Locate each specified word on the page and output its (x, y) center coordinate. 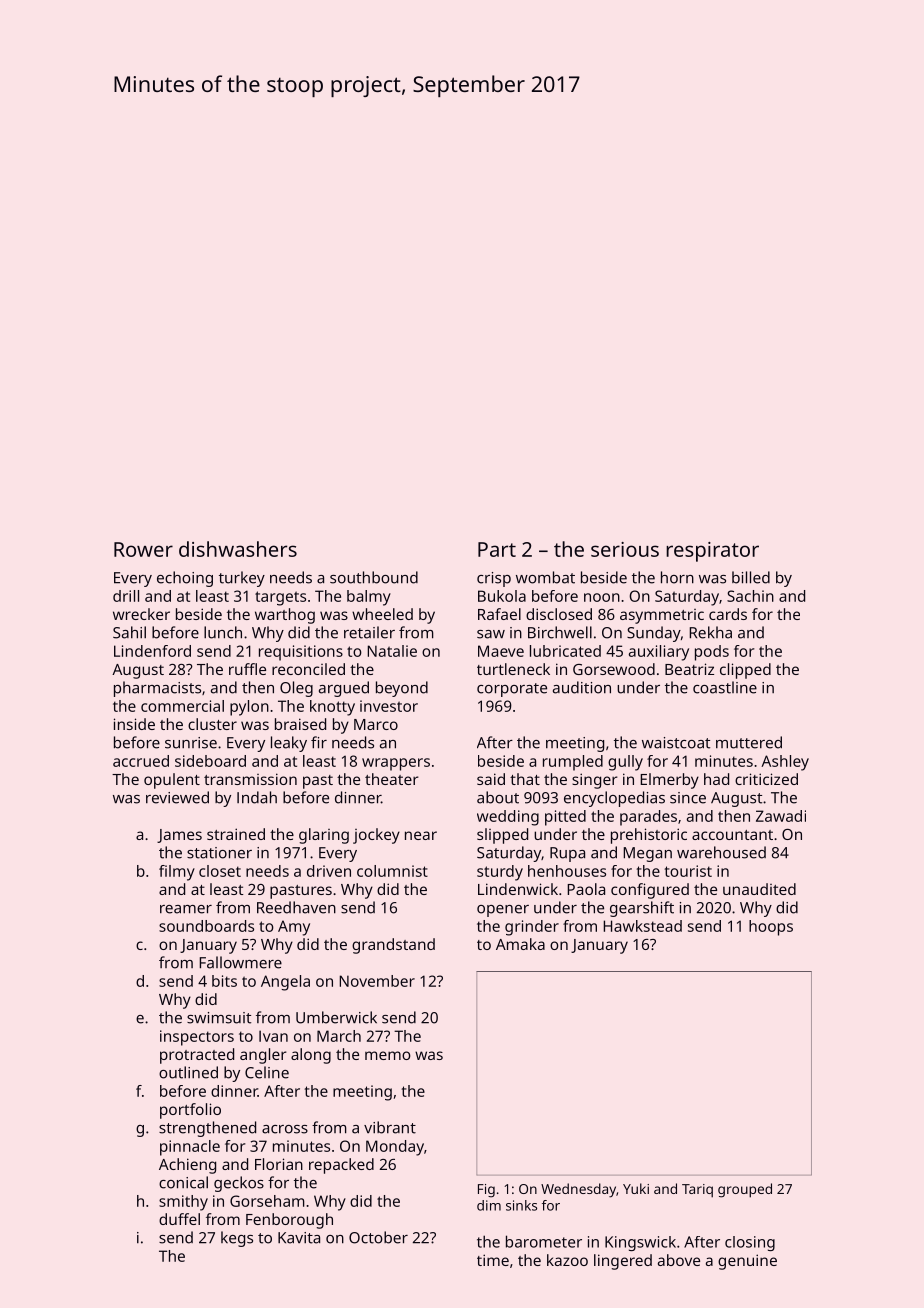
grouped (745, 1190)
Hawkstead (642, 926)
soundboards (206, 926)
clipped (745, 671)
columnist (392, 871)
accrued (141, 761)
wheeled (382, 614)
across (285, 1129)
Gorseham (267, 1201)
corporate (512, 690)
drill (126, 596)
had (716, 779)
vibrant (390, 1127)
